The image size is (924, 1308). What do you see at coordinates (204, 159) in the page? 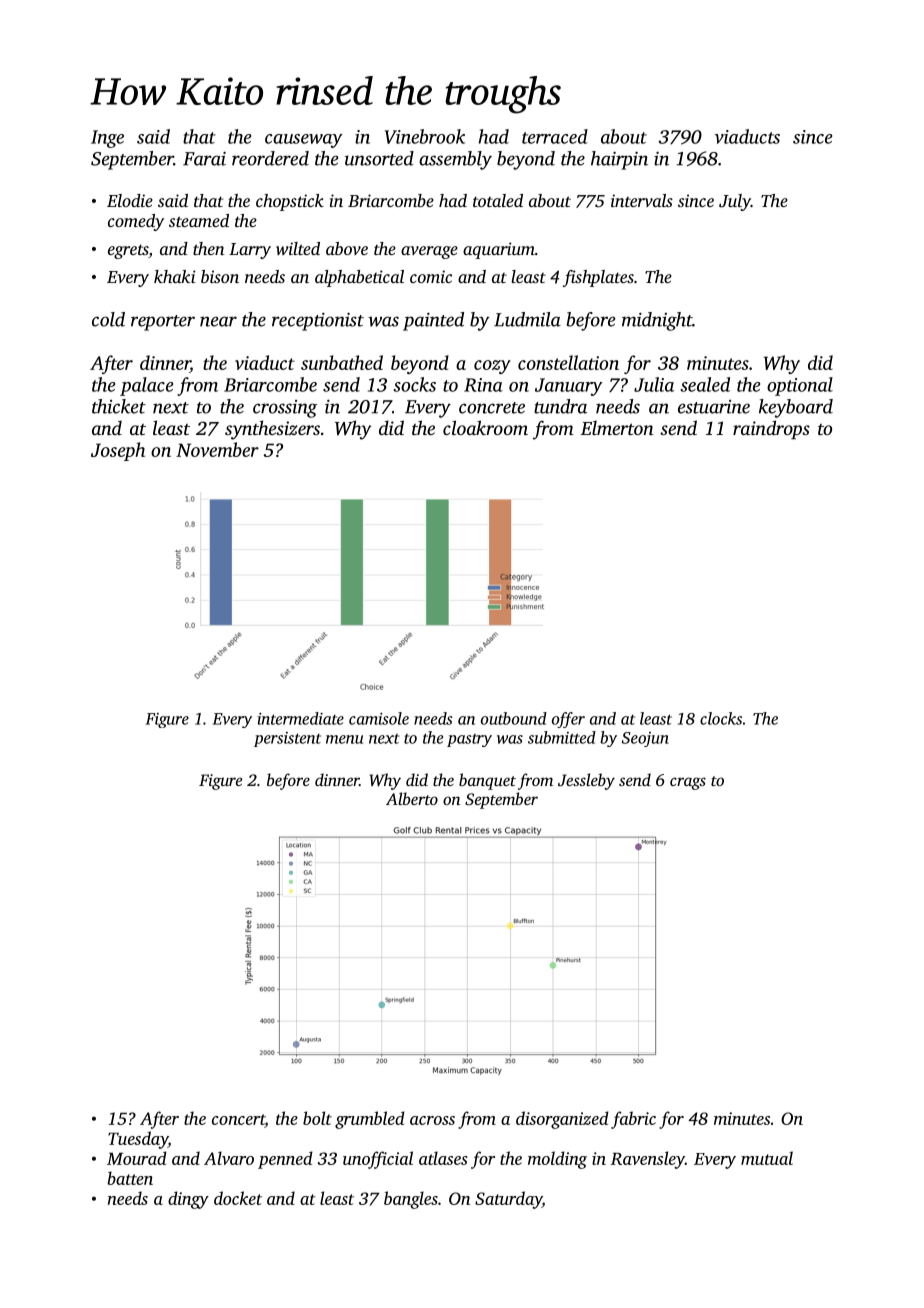
I see `Farai` at bounding box center [204, 159].
